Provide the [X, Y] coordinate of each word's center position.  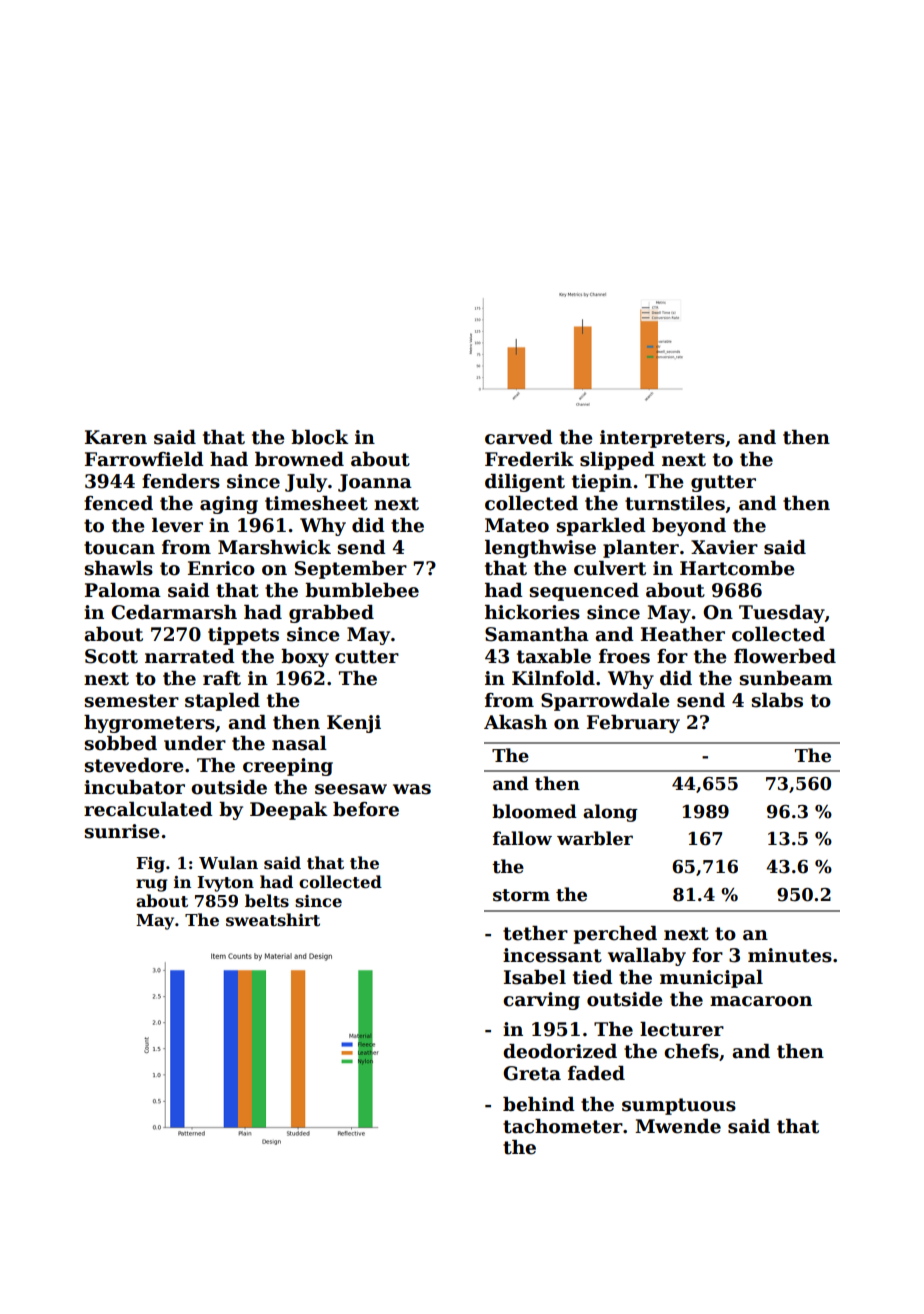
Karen [116, 437]
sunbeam [786, 678]
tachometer [563, 1126]
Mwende [678, 1126]
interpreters [662, 439]
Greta [532, 1073]
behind [539, 1104]
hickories [532, 612]
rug [151, 885]
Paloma [123, 590]
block [319, 437]
